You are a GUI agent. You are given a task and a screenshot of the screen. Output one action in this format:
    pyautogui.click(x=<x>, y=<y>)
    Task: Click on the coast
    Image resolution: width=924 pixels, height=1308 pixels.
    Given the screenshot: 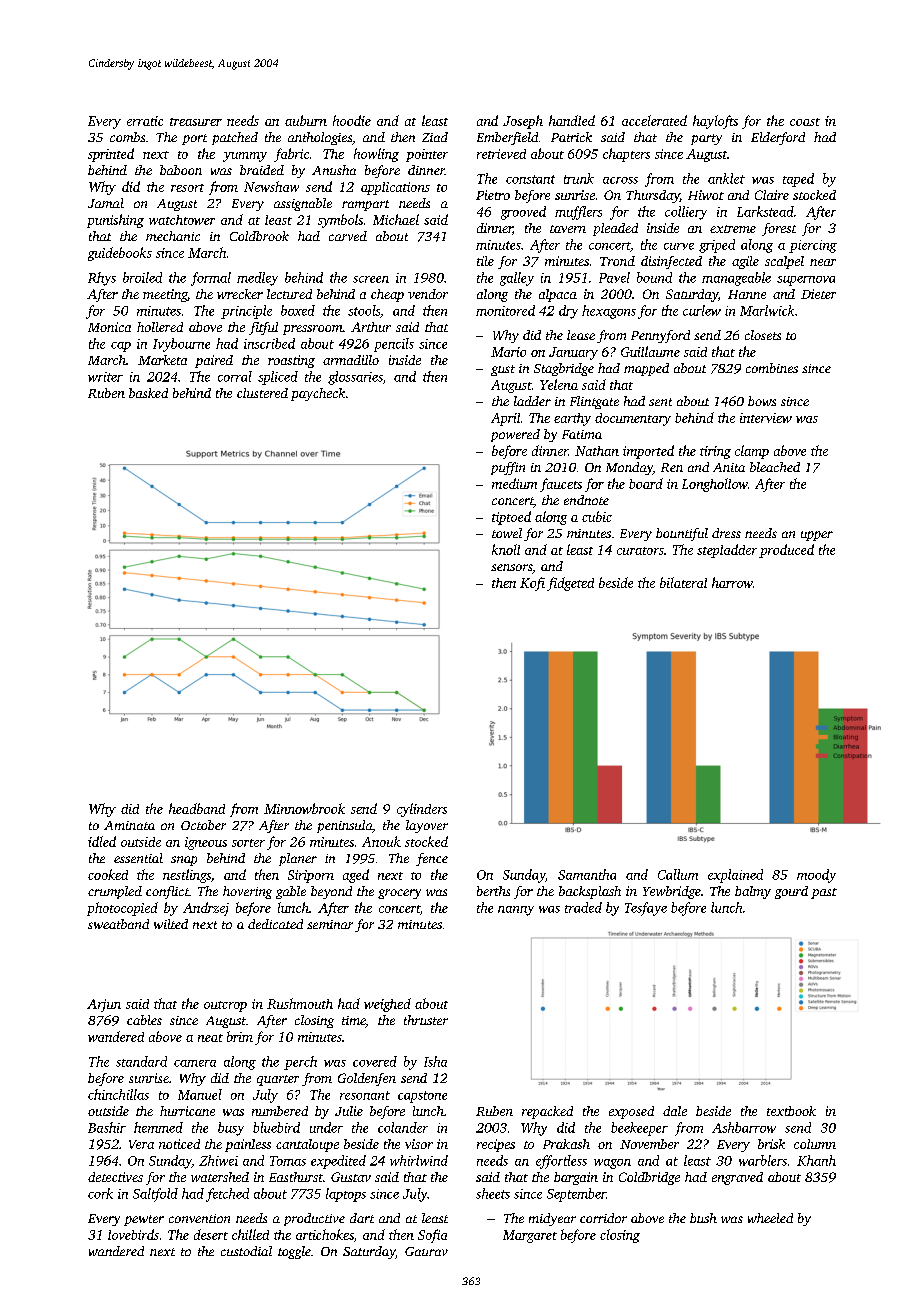 What is the action you would take?
    pyautogui.click(x=805, y=122)
